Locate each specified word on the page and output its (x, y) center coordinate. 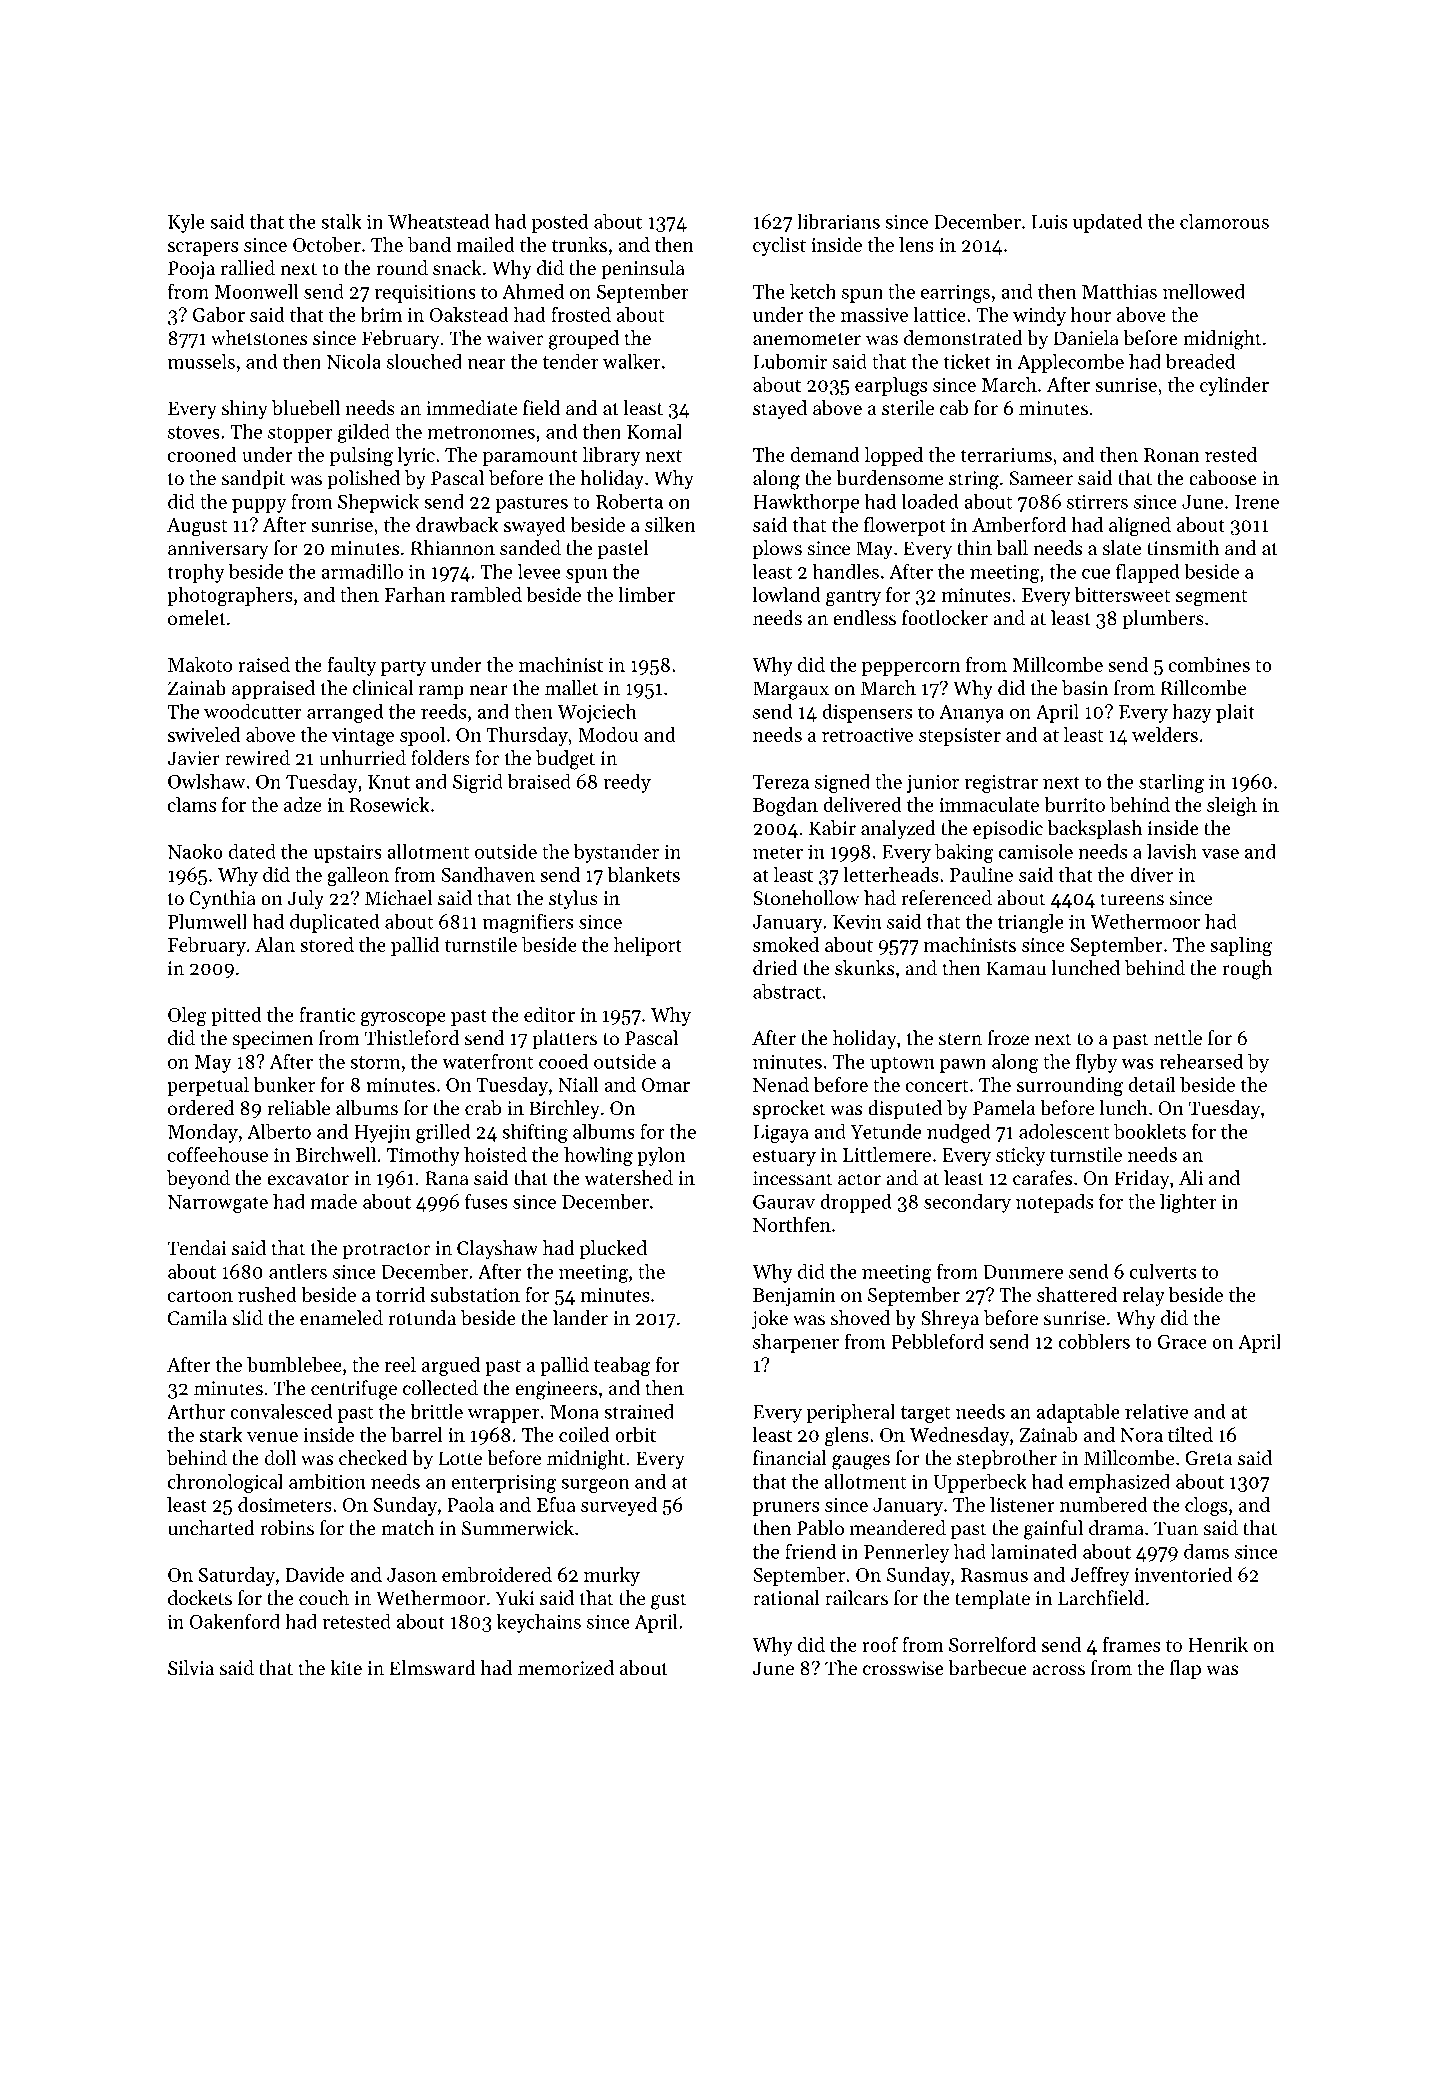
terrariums (1006, 455)
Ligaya (781, 1134)
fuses (486, 1201)
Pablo (820, 1528)
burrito (1074, 804)
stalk (341, 221)
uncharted (211, 1528)
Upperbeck (980, 1483)
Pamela (1004, 1107)
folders (440, 757)
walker (632, 361)
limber (646, 594)
